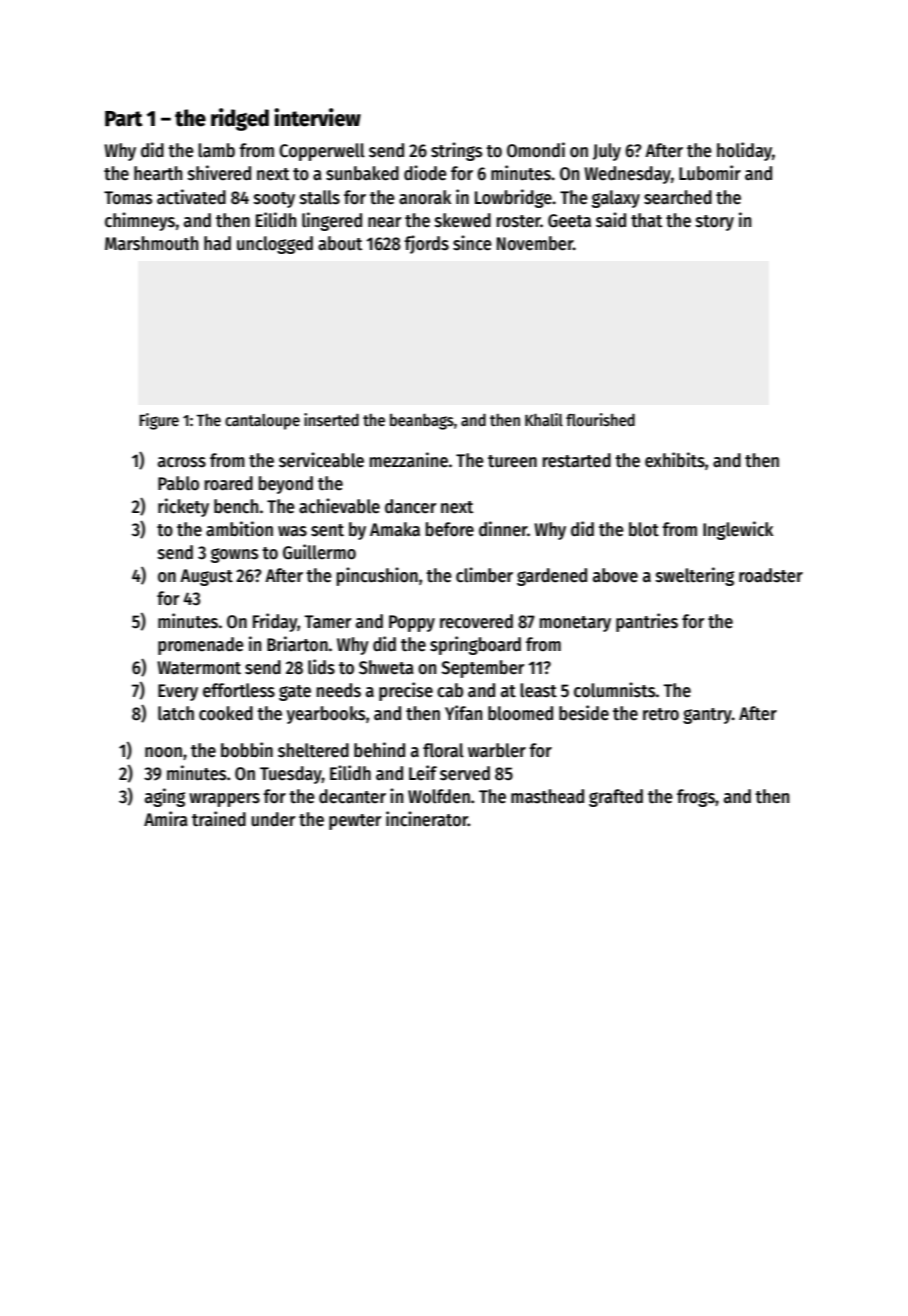 The width and height of the document is (908, 1316). I want to click on trained, so click(219, 819).
